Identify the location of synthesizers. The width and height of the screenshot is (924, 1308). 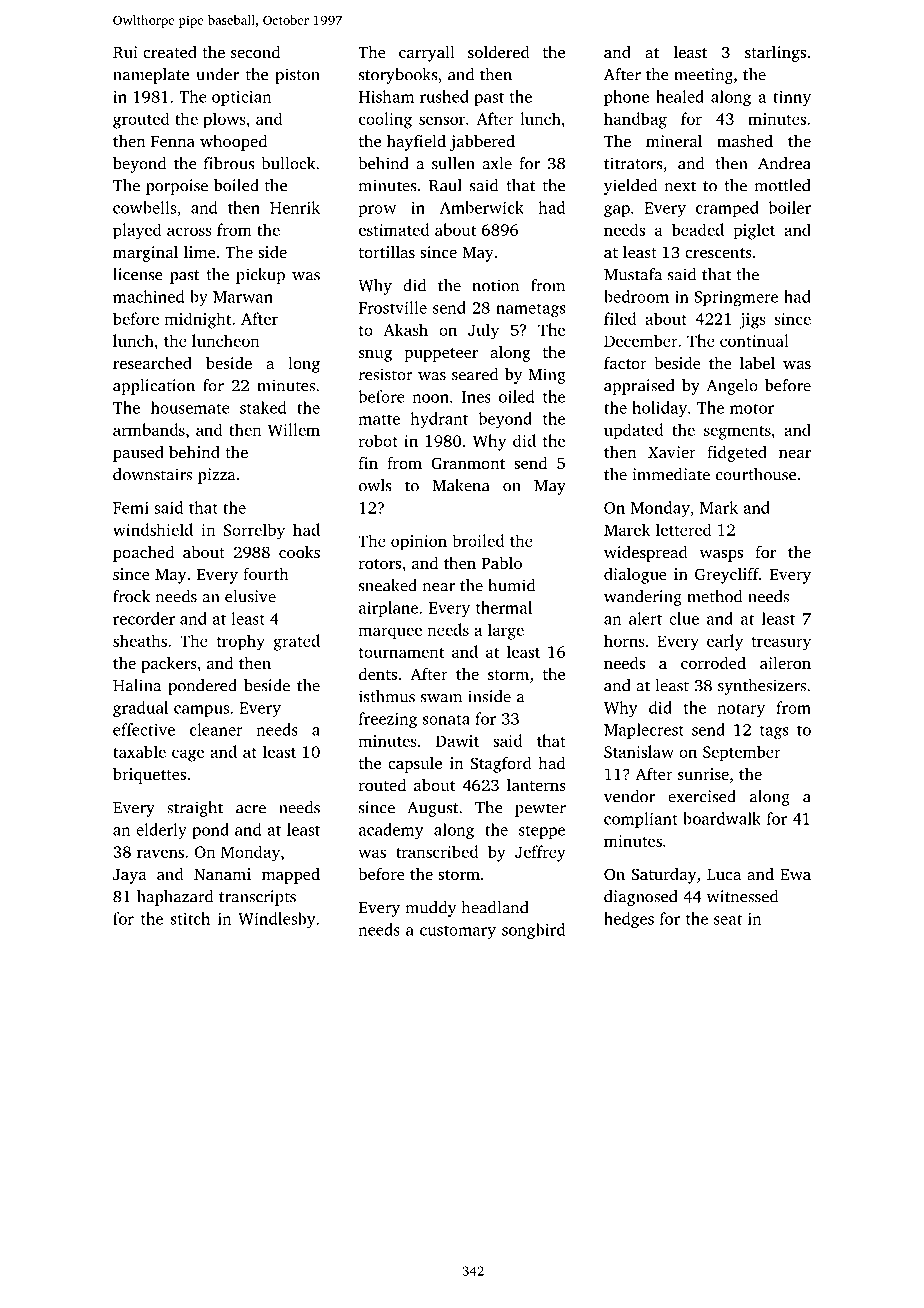
(762, 687).
